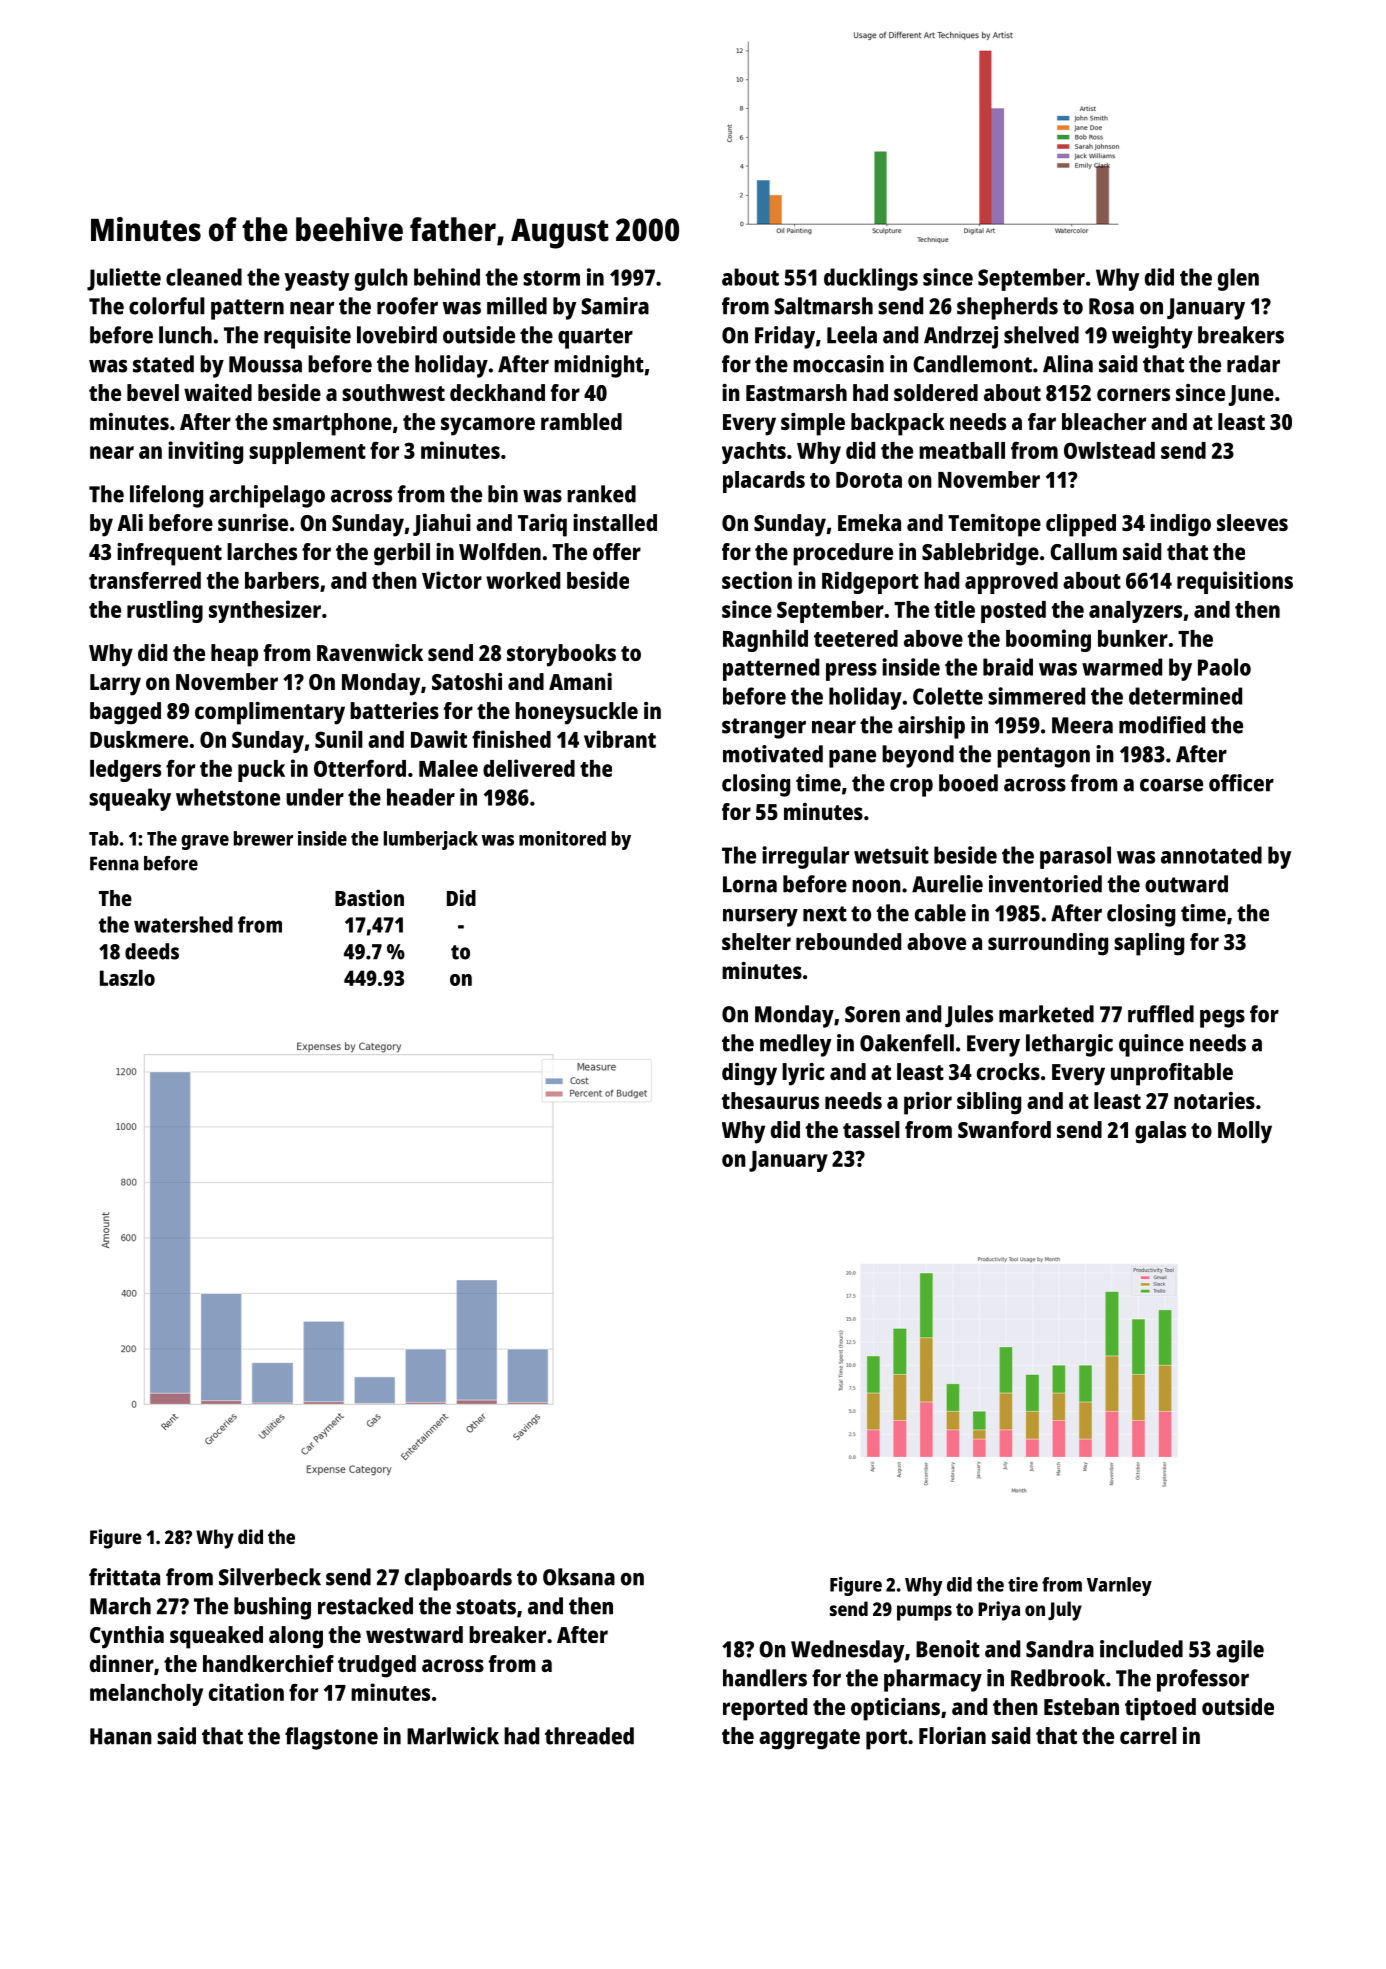 This screenshot has height=1969, width=1386. Describe the element at coordinates (316, 280) in the screenshot. I see `yeasty` at that location.
